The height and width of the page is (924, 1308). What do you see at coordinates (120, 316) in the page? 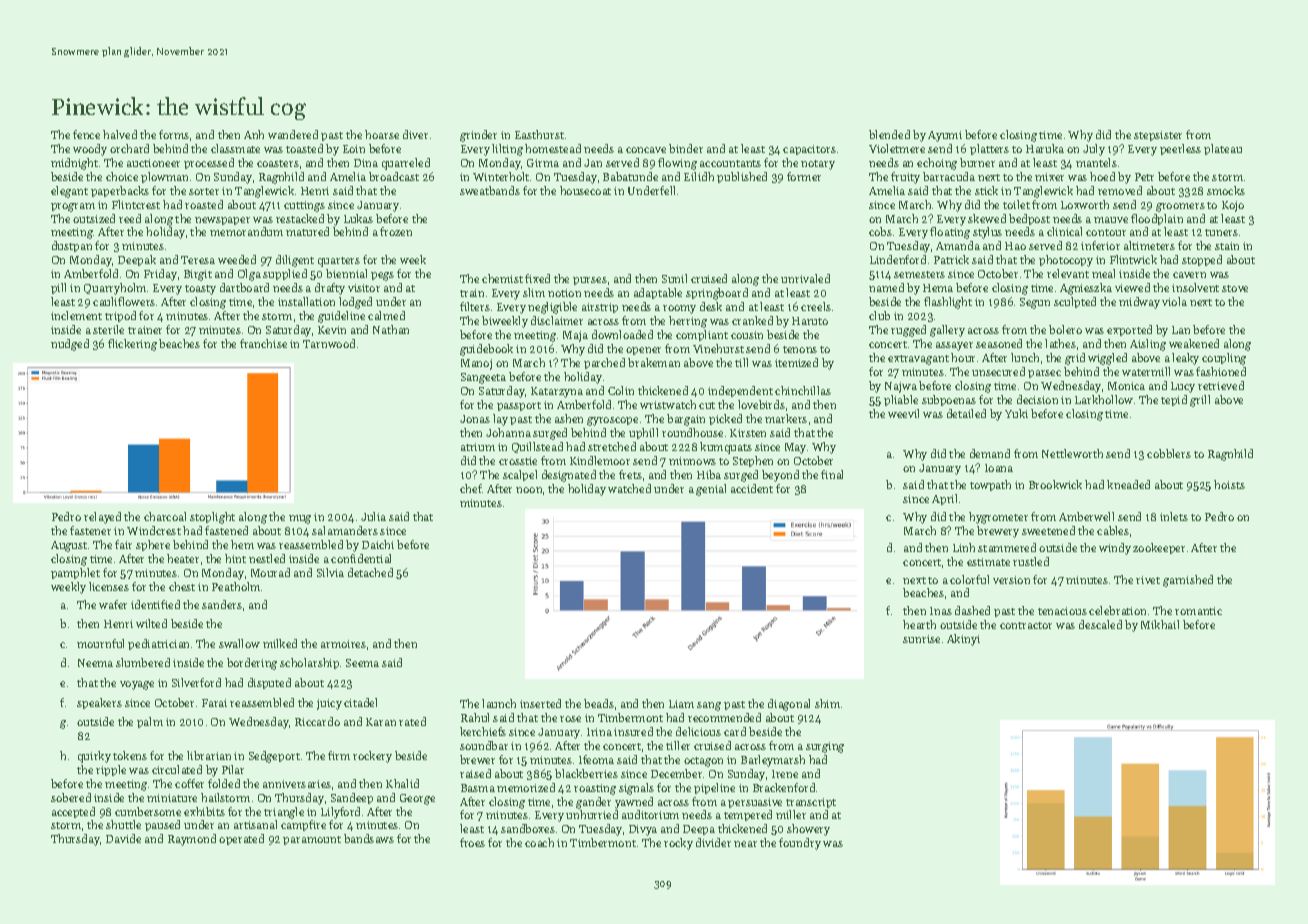
I see `tripod` at bounding box center [120, 316].
